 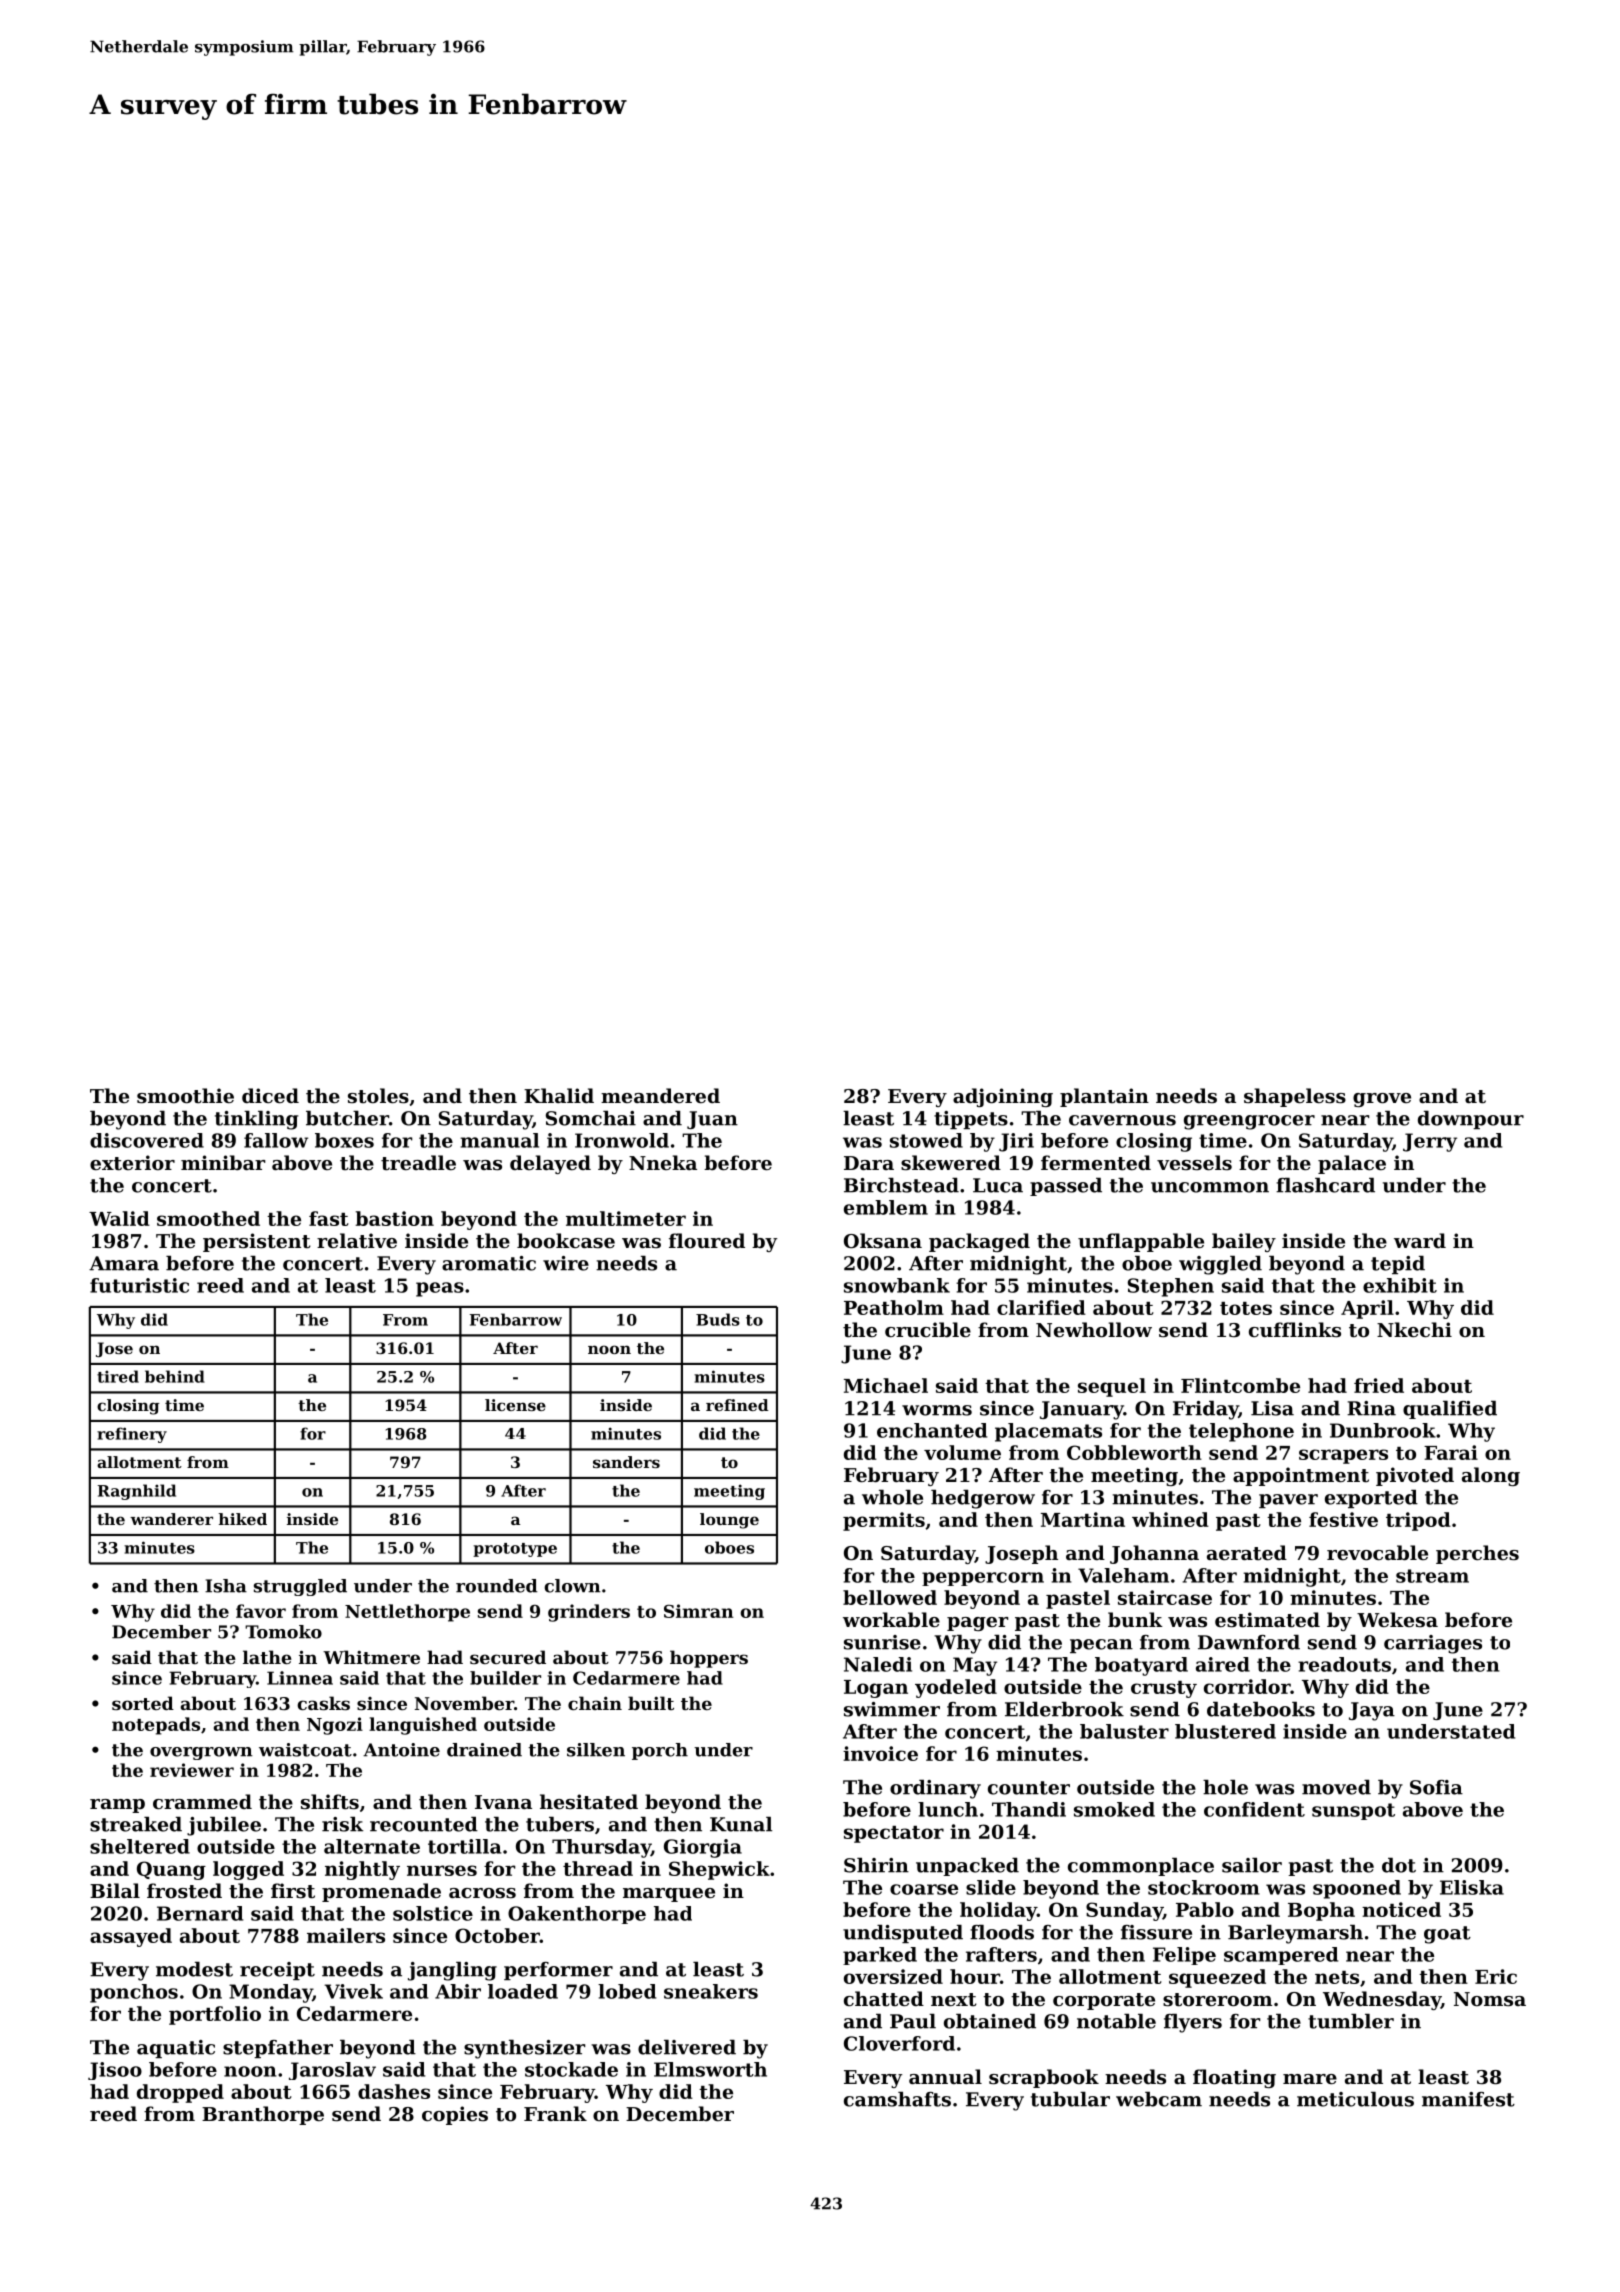 What do you see at coordinates (118, 1376) in the page?
I see `tired` at bounding box center [118, 1376].
